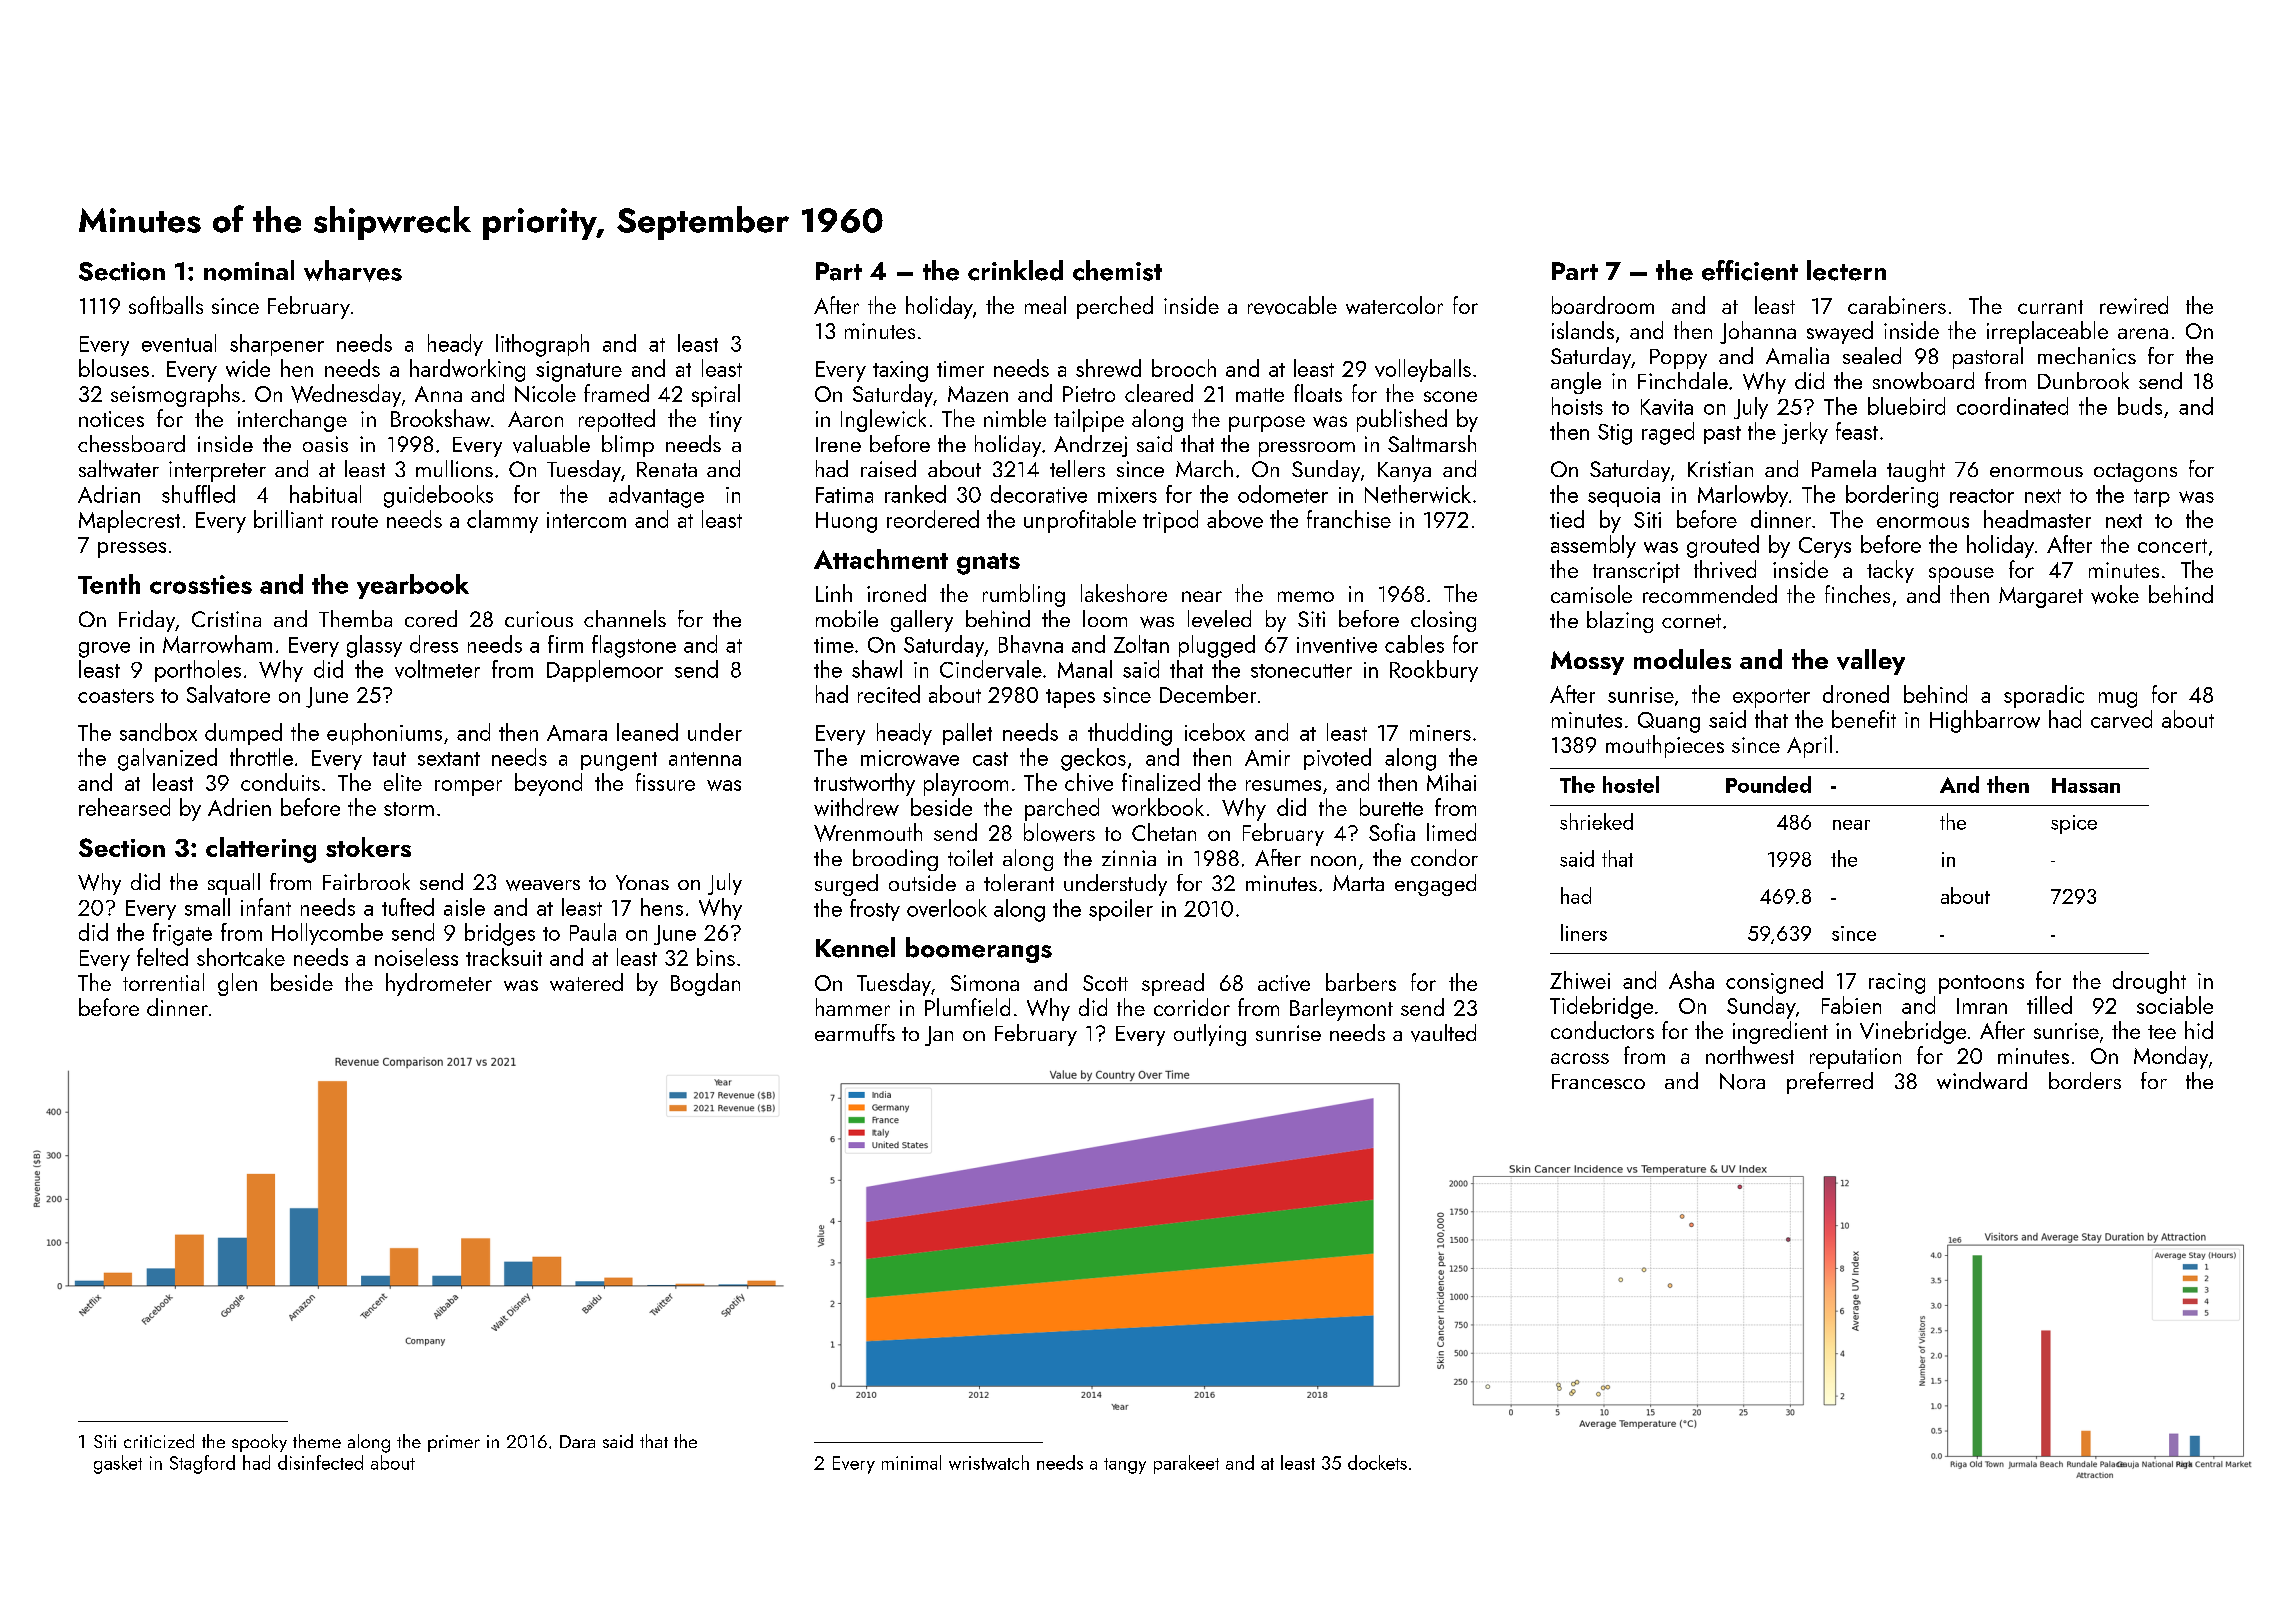 The height and width of the screenshot is (1620, 2292). I want to click on Margaret, so click(2041, 597).
